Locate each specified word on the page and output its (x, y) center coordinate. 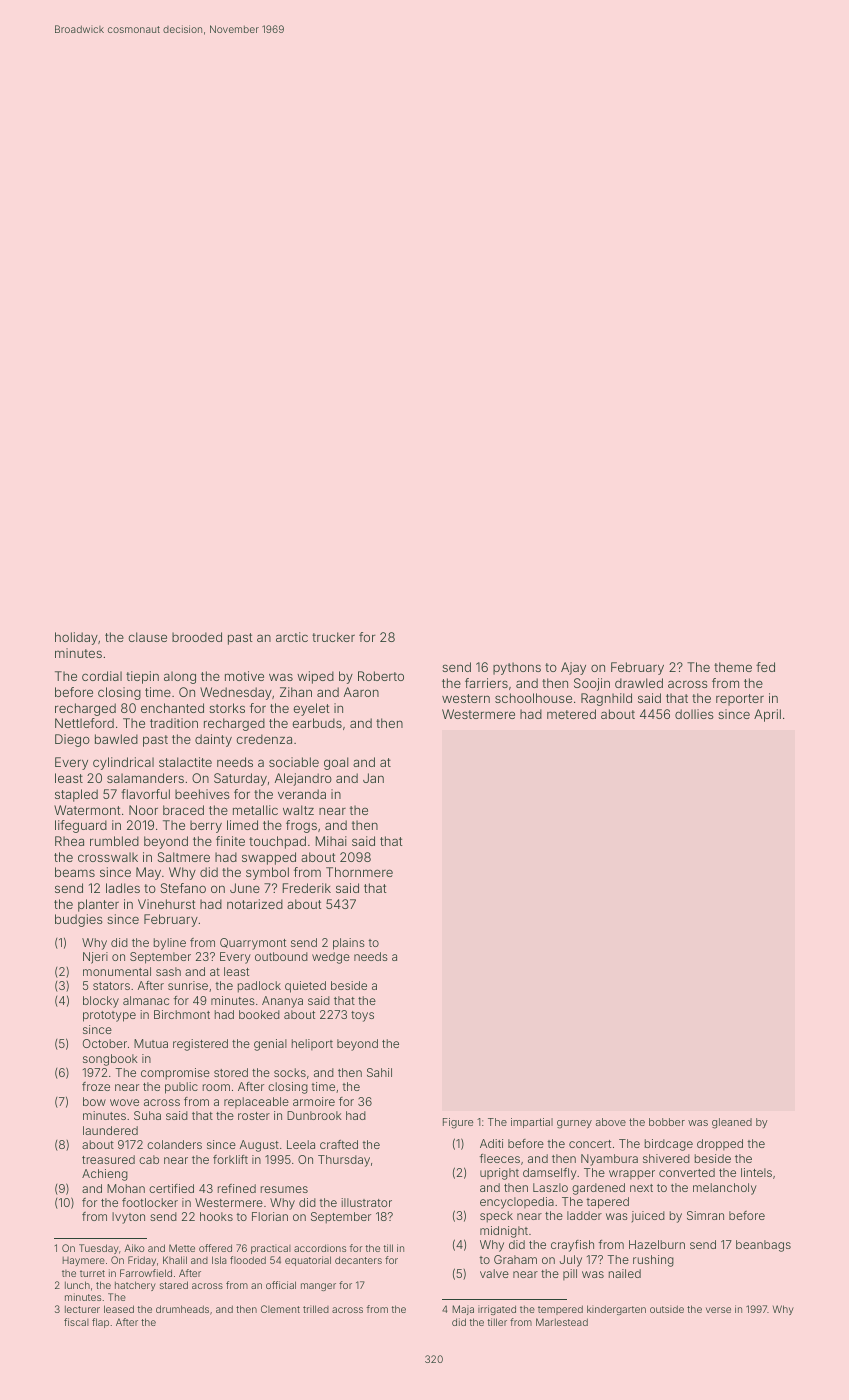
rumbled (114, 841)
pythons (517, 668)
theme (733, 667)
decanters (358, 1260)
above (611, 1122)
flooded (248, 1260)
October (105, 1043)
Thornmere (359, 872)
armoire (314, 1101)
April (767, 715)
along (180, 677)
